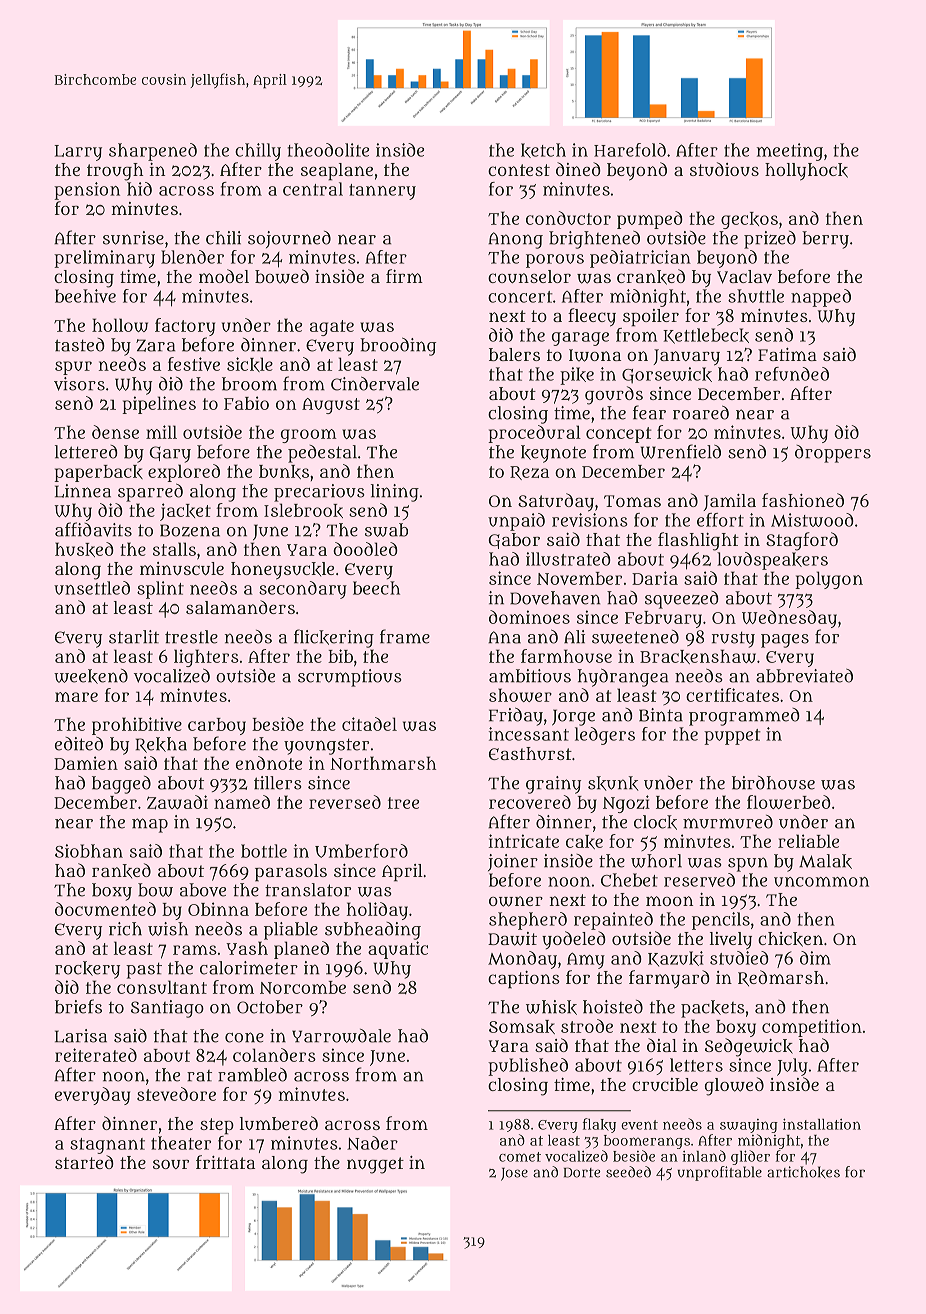  I want to click on Damien, so click(86, 763).
